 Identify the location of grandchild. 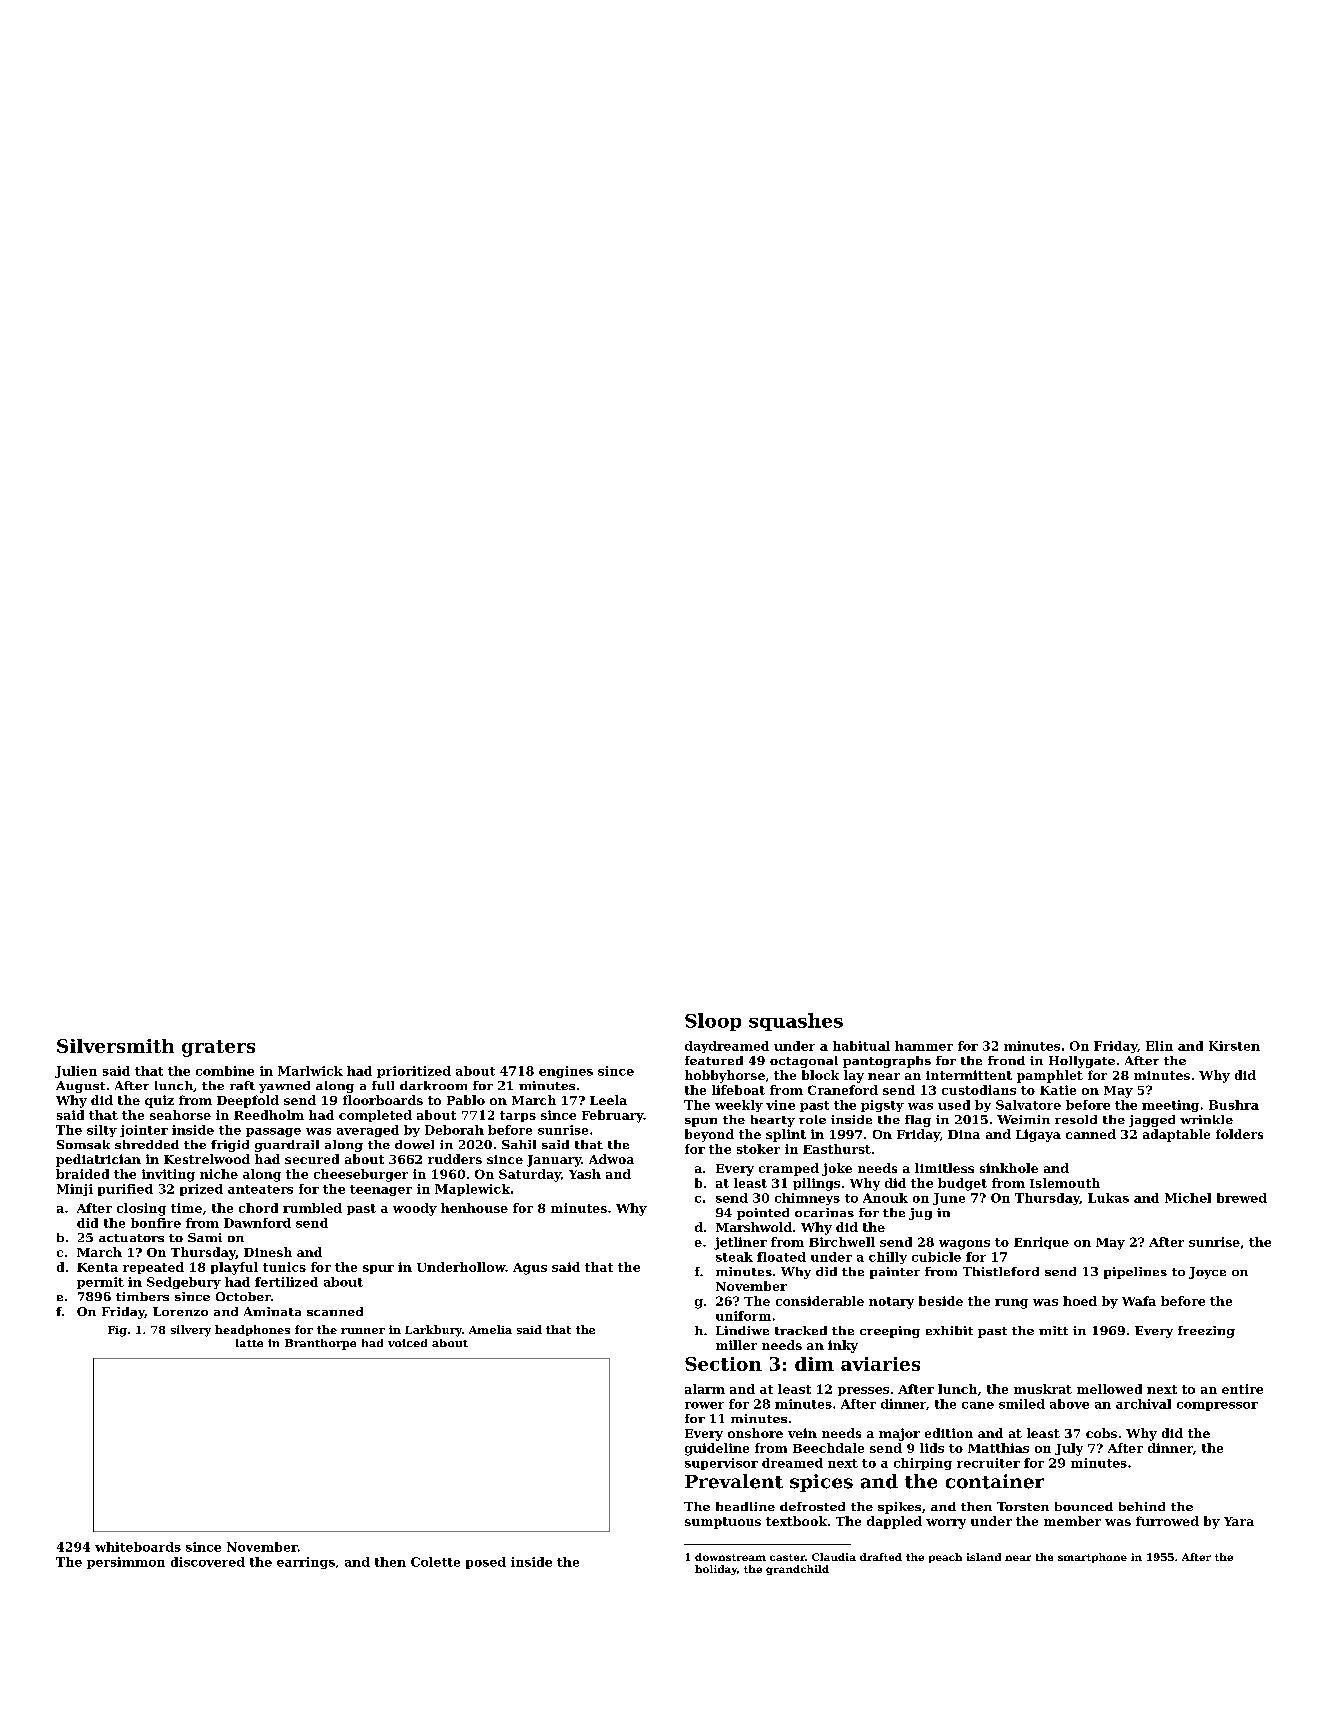
(797, 1570).
